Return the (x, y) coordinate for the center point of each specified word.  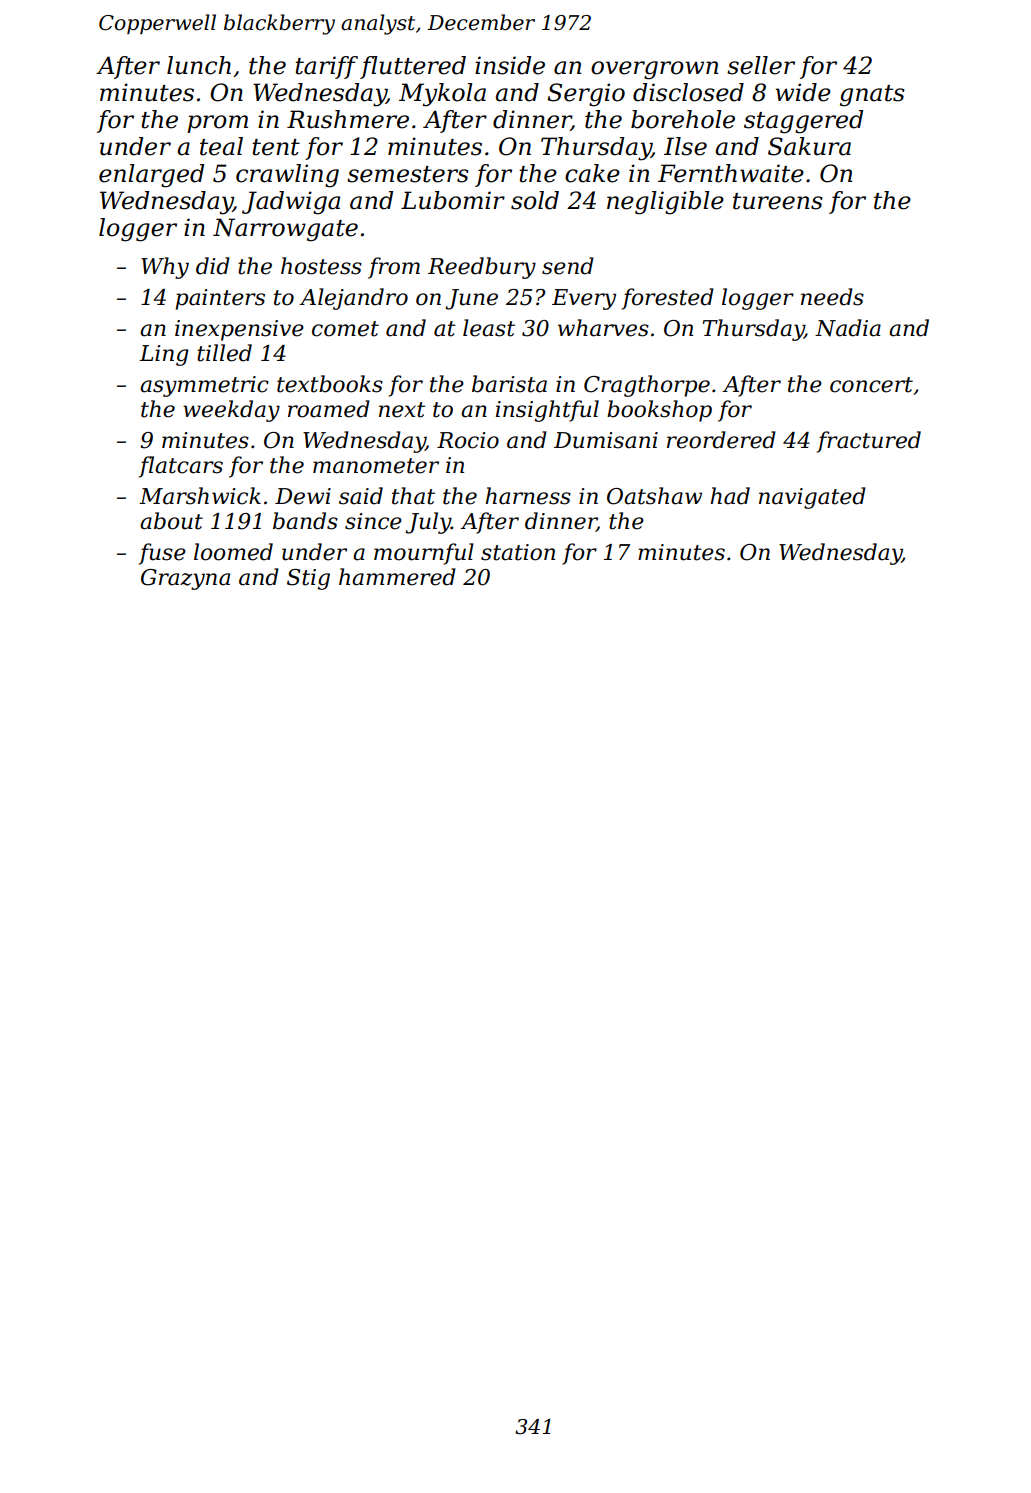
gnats (872, 96)
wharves (603, 328)
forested (668, 299)
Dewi (303, 496)
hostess (321, 266)
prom (217, 124)
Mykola (442, 95)
